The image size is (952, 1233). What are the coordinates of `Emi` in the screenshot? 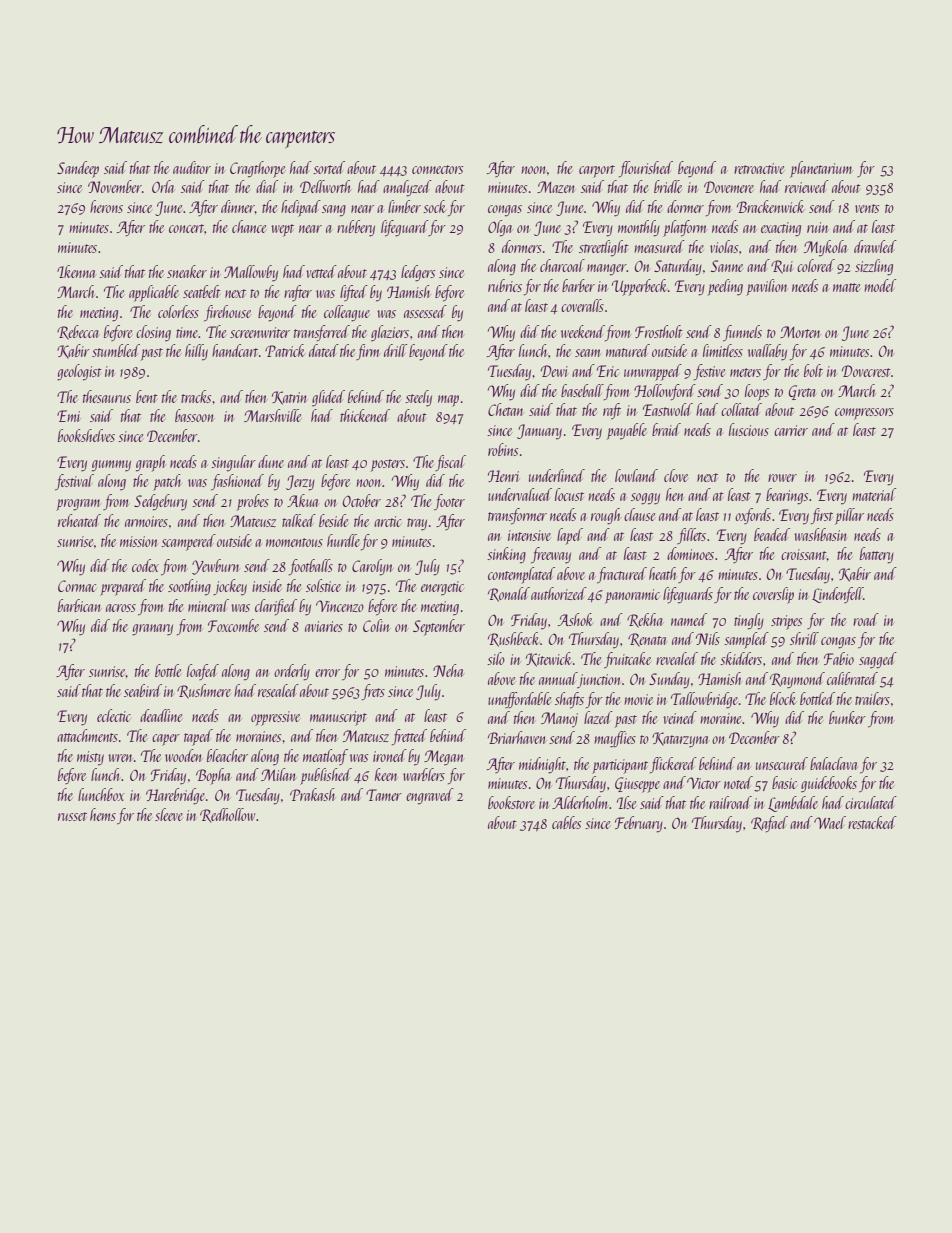 It's located at (68, 416).
